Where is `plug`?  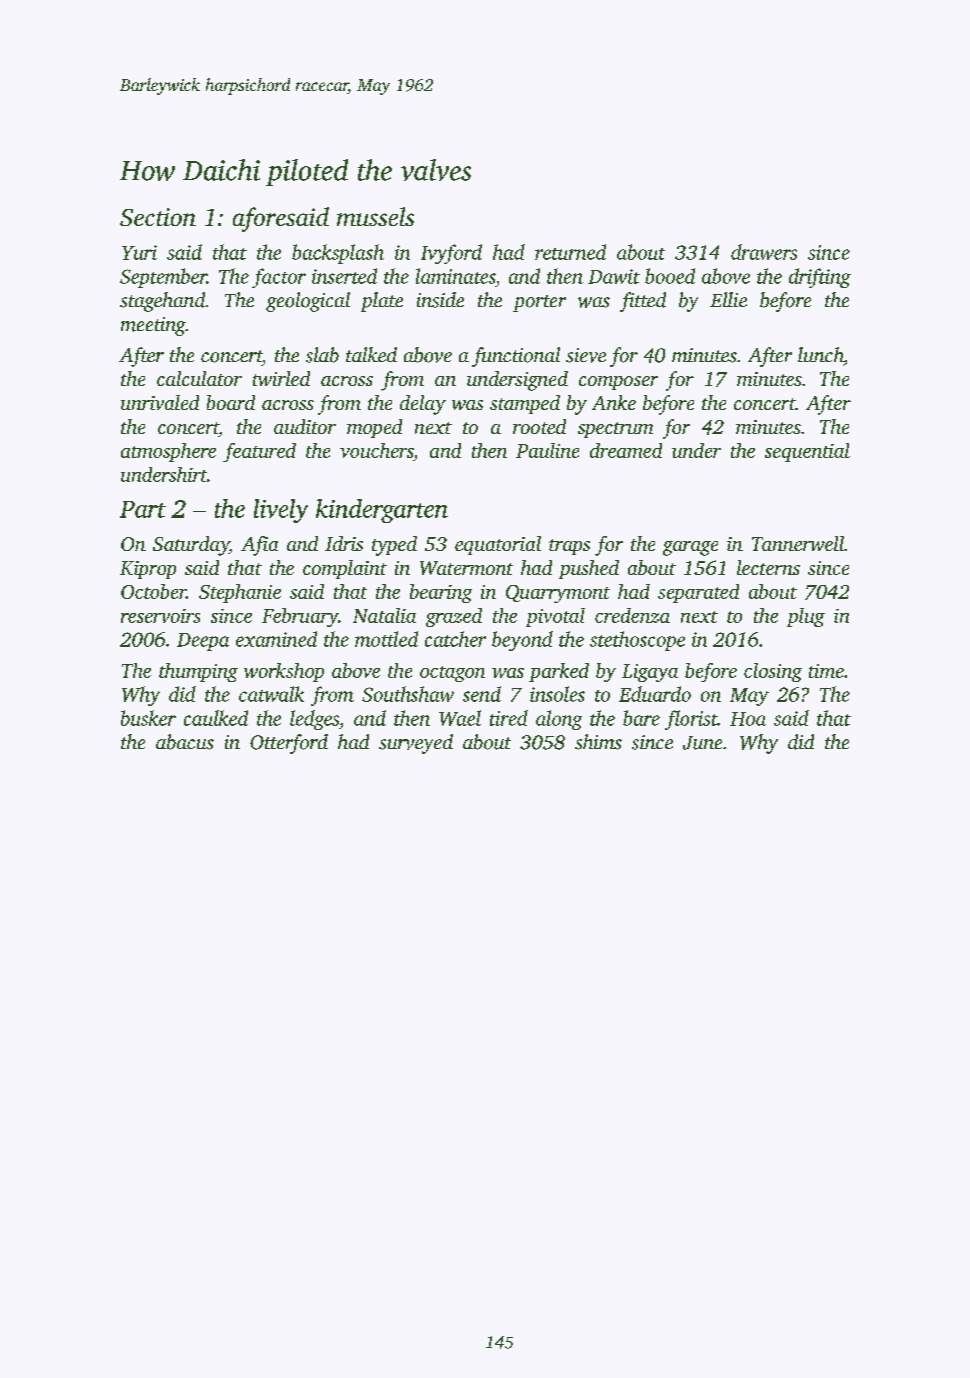 plug is located at coordinates (806, 617).
